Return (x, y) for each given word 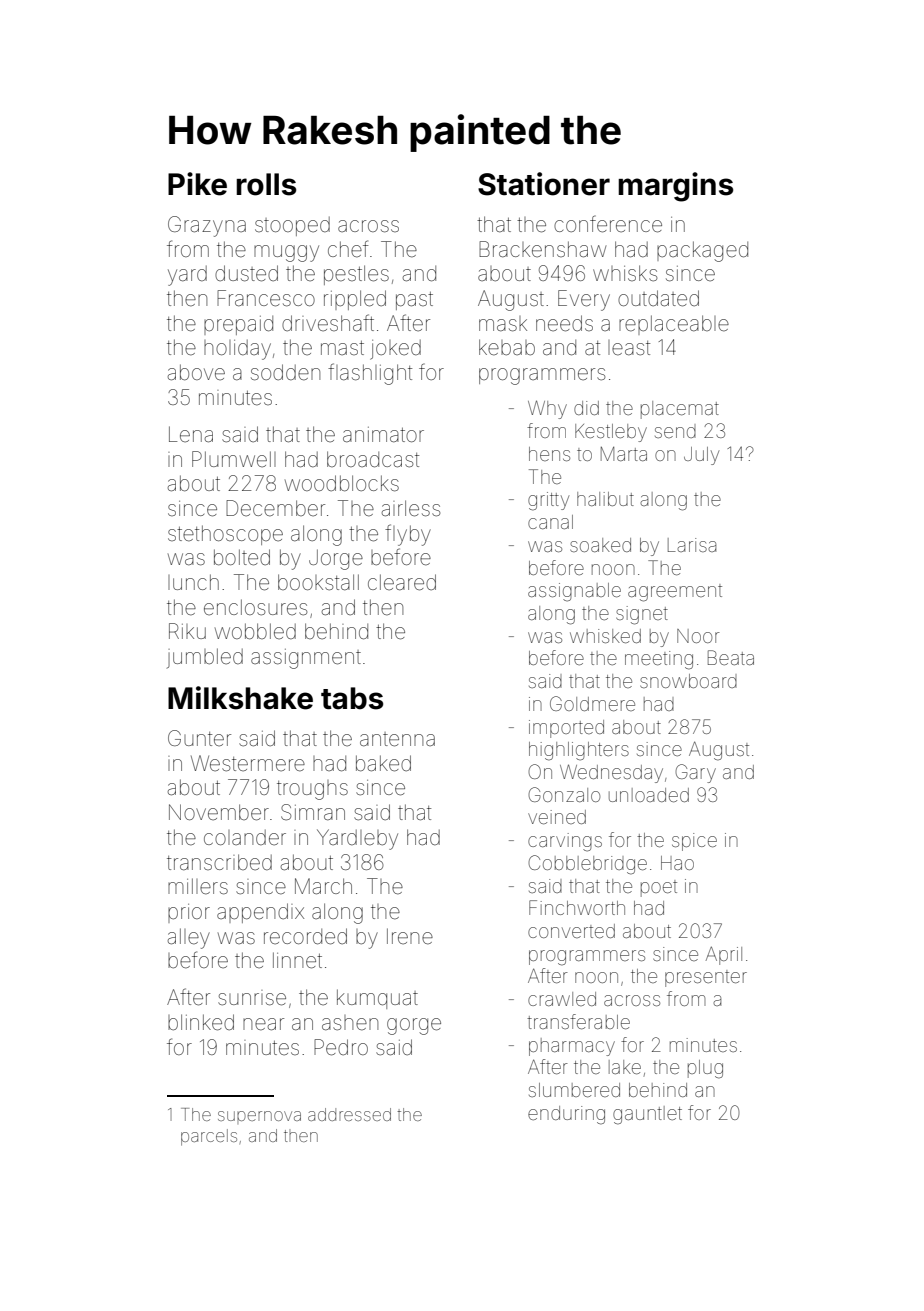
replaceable (674, 325)
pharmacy (572, 1047)
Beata (731, 657)
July (701, 456)
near (263, 1024)
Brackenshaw (542, 249)
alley (189, 938)
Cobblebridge (587, 865)
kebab (507, 347)
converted (571, 931)
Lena (191, 434)
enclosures (255, 607)
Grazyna (207, 226)
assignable (574, 592)
